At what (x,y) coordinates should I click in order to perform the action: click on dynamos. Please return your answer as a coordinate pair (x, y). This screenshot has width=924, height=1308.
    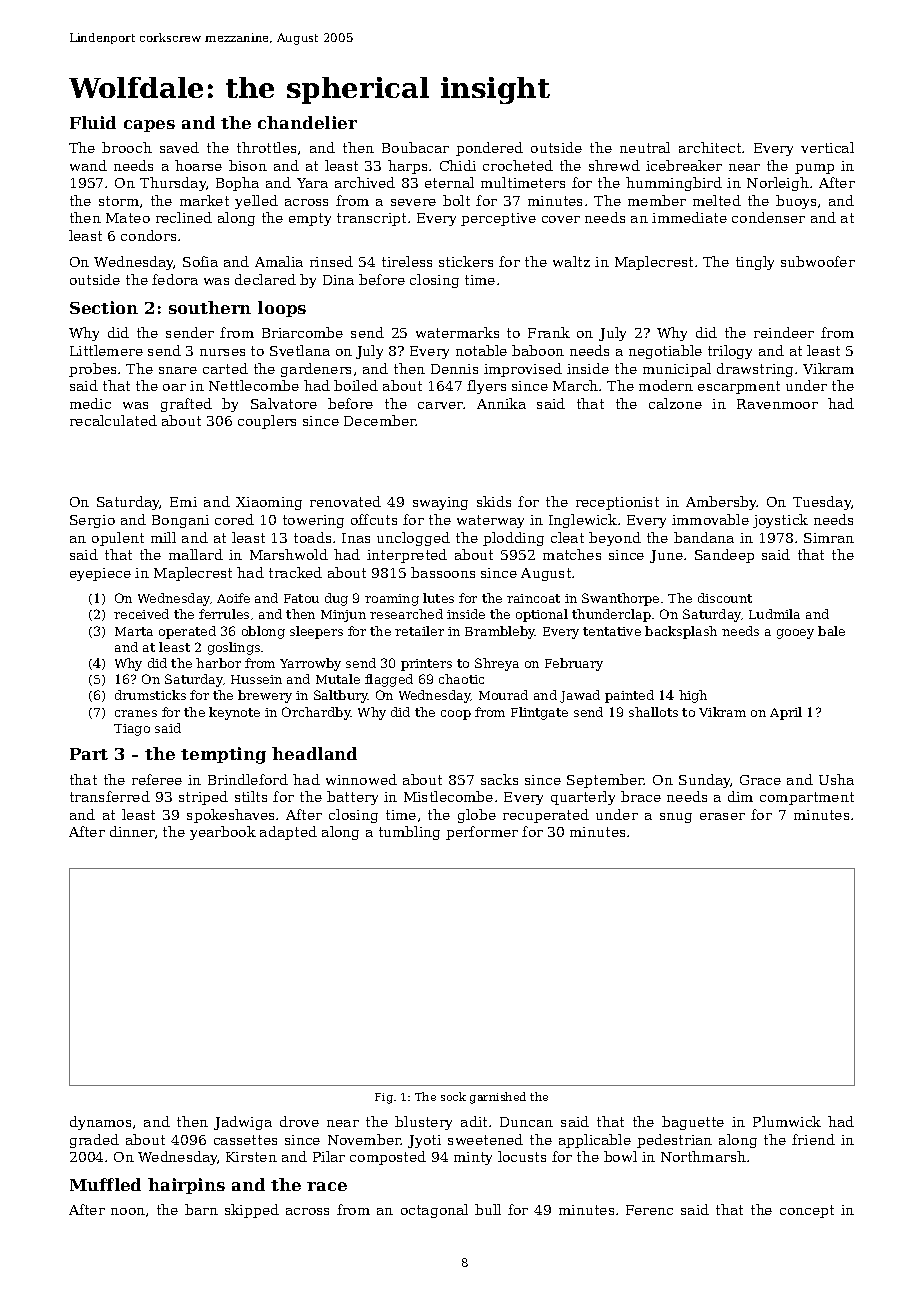
    Looking at the image, I should click on (100, 1123).
